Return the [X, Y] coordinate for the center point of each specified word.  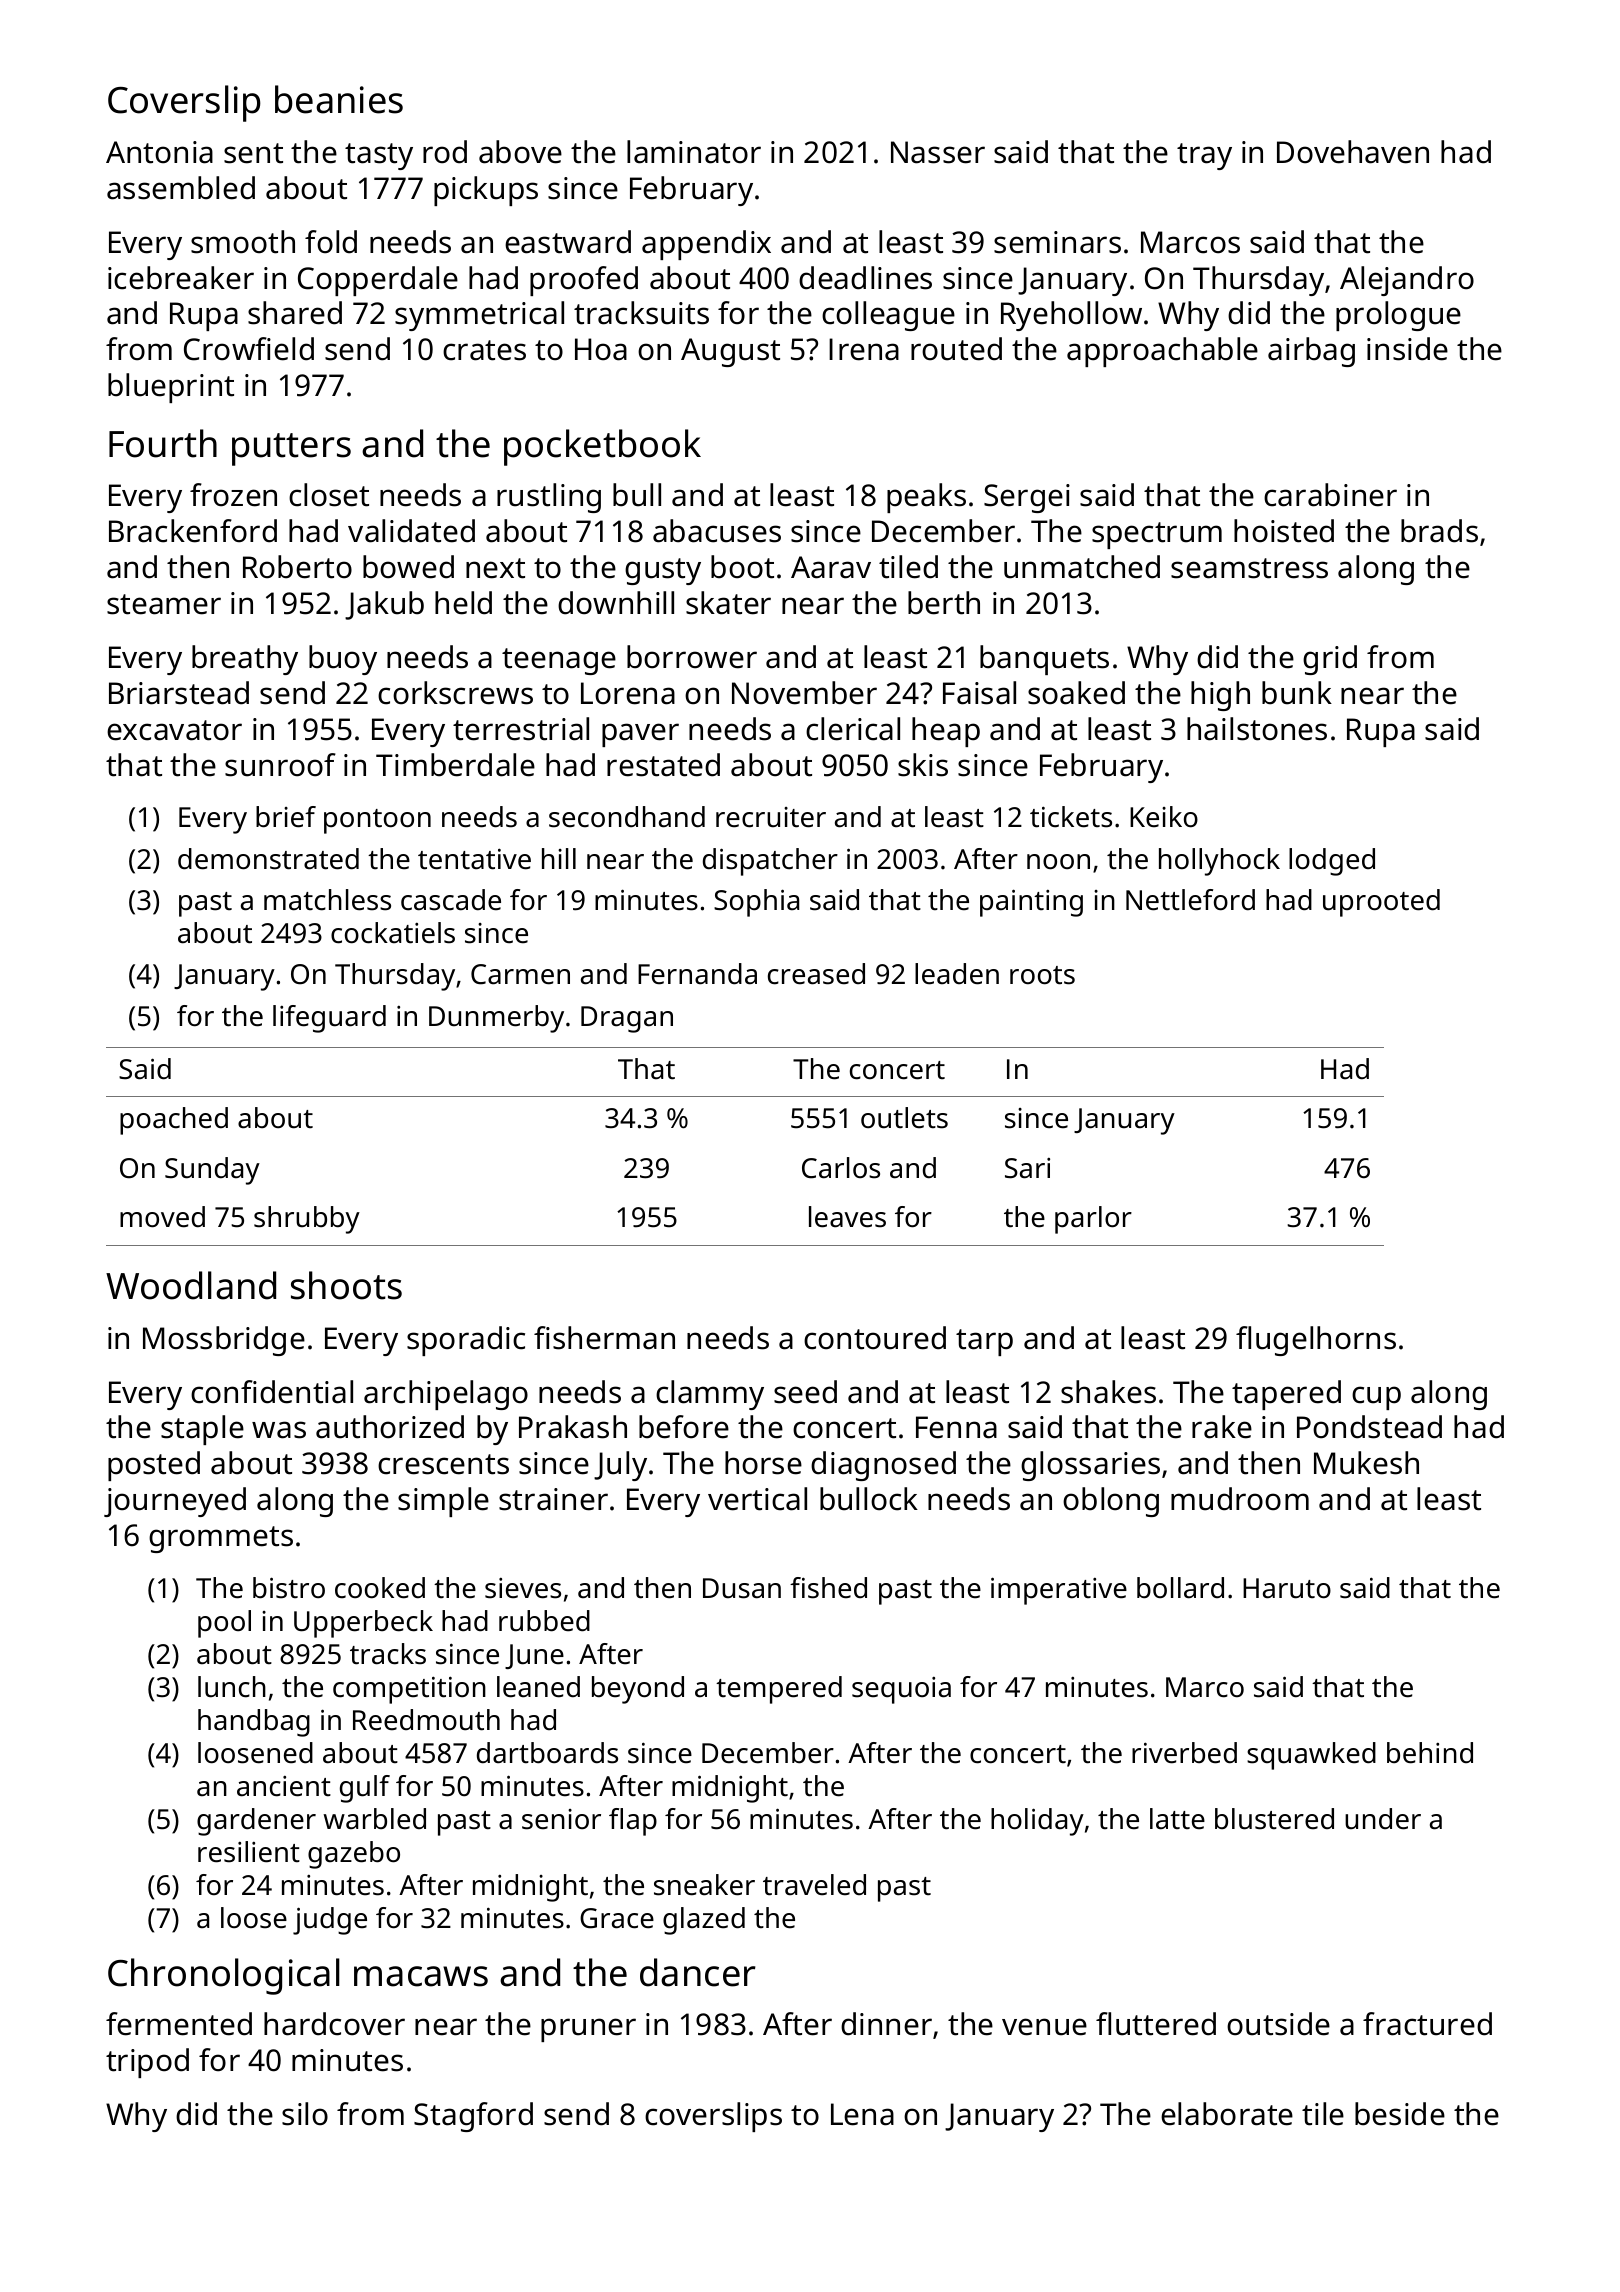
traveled [814, 1885]
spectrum [1157, 535]
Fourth [163, 443]
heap [946, 732]
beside [1400, 2114]
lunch [232, 1687]
